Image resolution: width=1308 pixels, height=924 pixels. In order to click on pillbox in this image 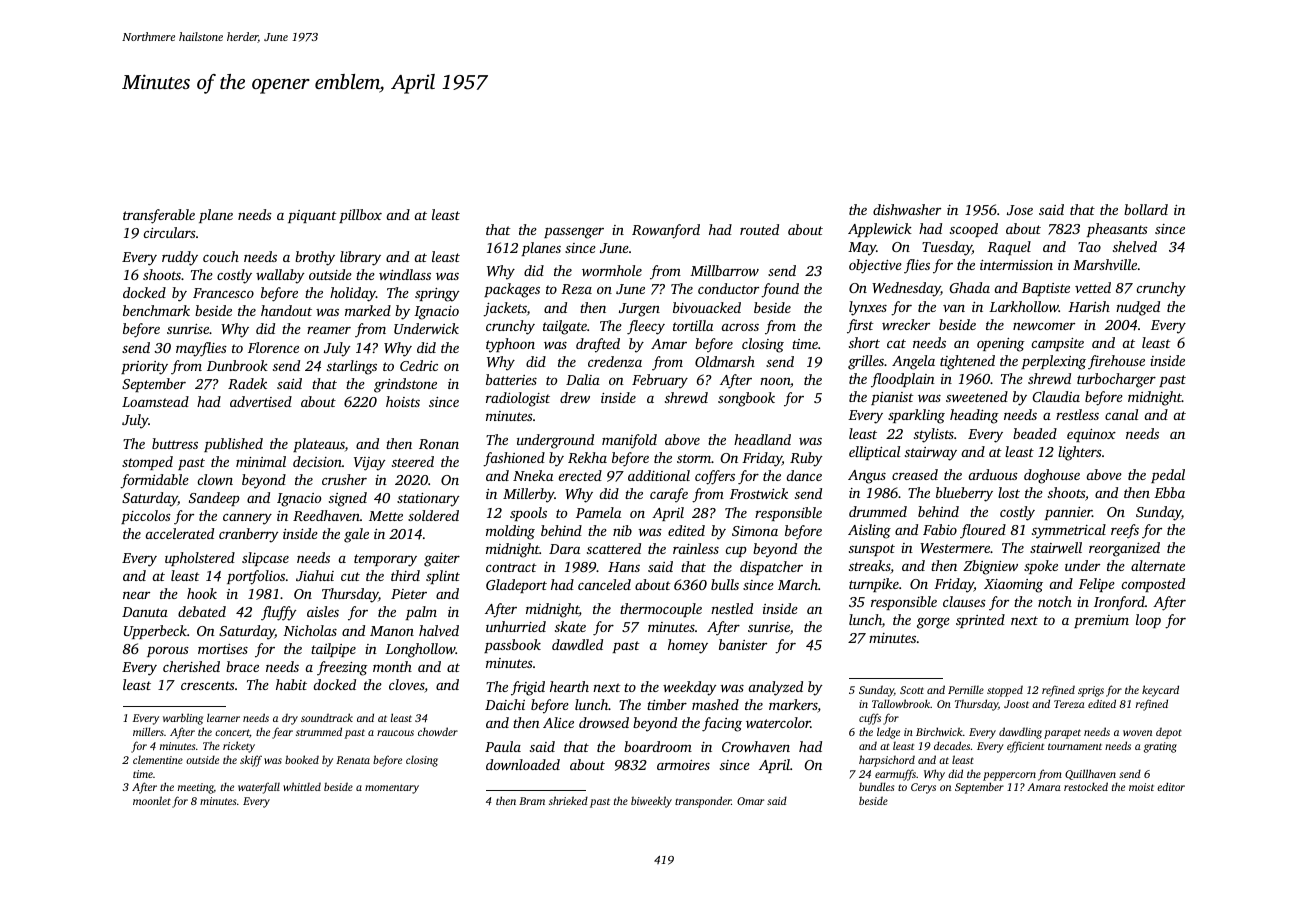, I will do `click(360, 216)`.
